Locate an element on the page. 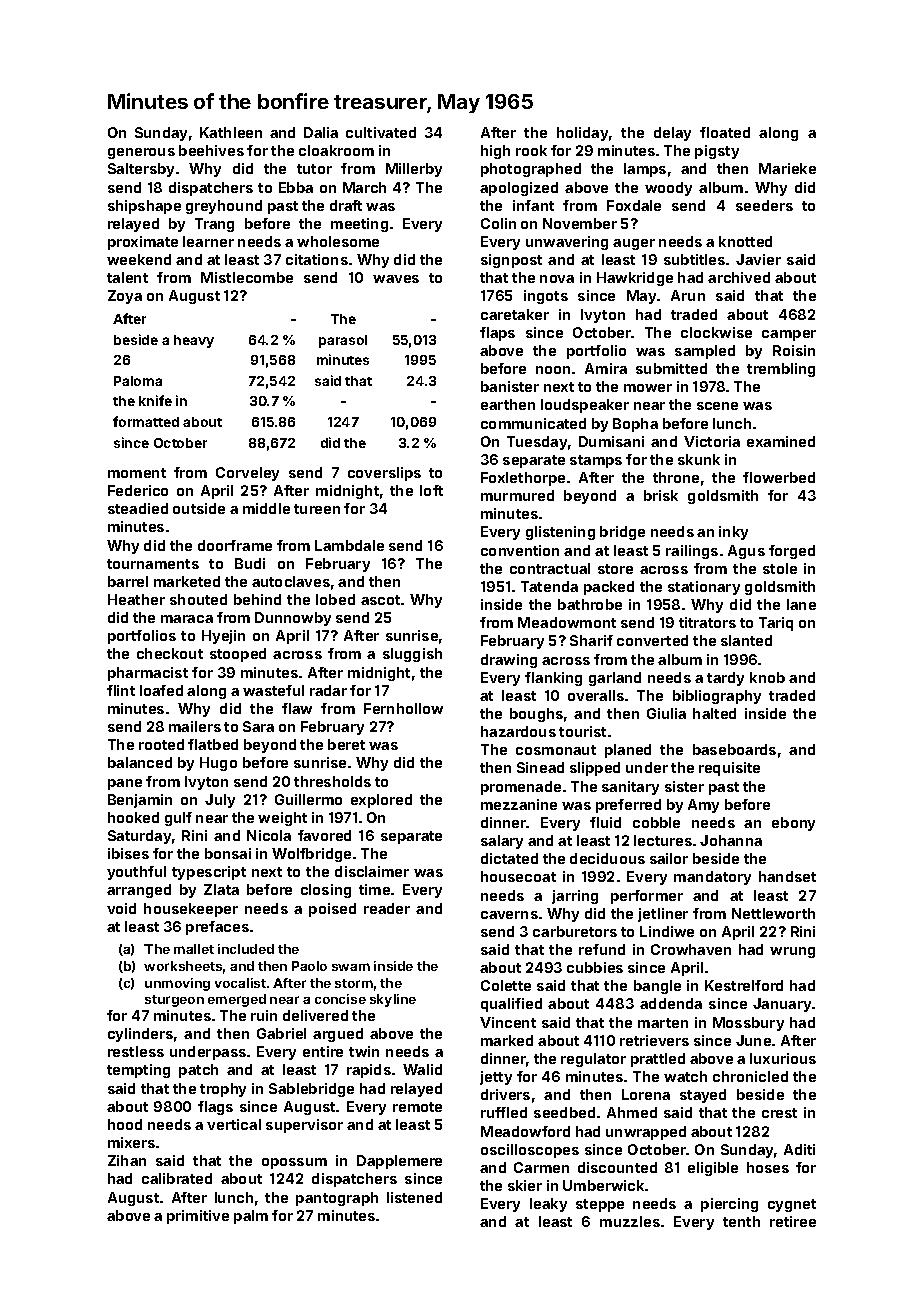  Marieke is located at coordinates (787, 168).
